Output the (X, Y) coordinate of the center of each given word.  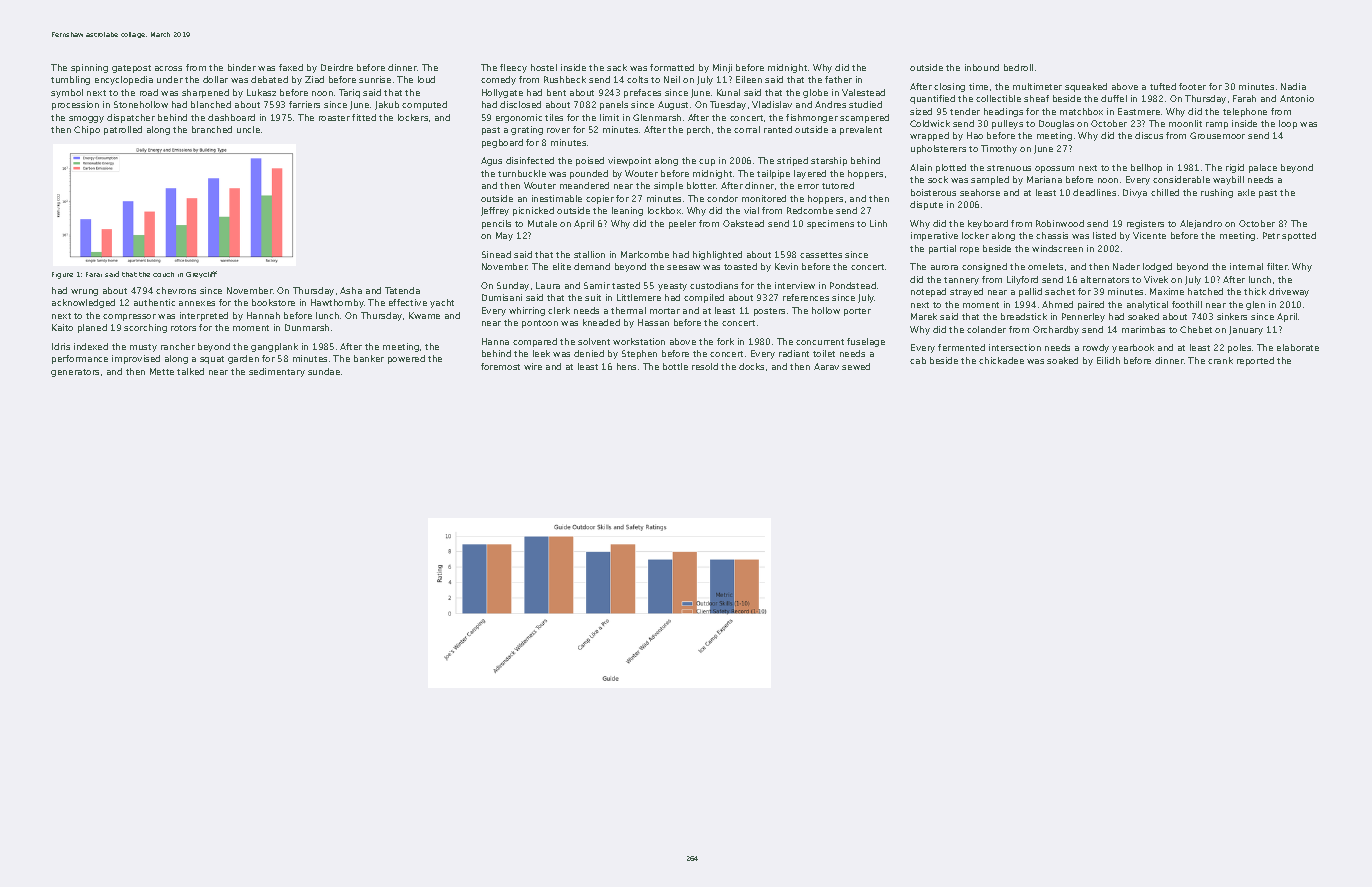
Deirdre (337, 67)
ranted (778, 129)
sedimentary (277, 372)
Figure (62, 275)
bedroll (1018, 67)
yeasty (672, 287)
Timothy (999, 149)
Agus (491, 161)
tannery (961, 281)
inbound (982, 67)
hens (626, 366)
